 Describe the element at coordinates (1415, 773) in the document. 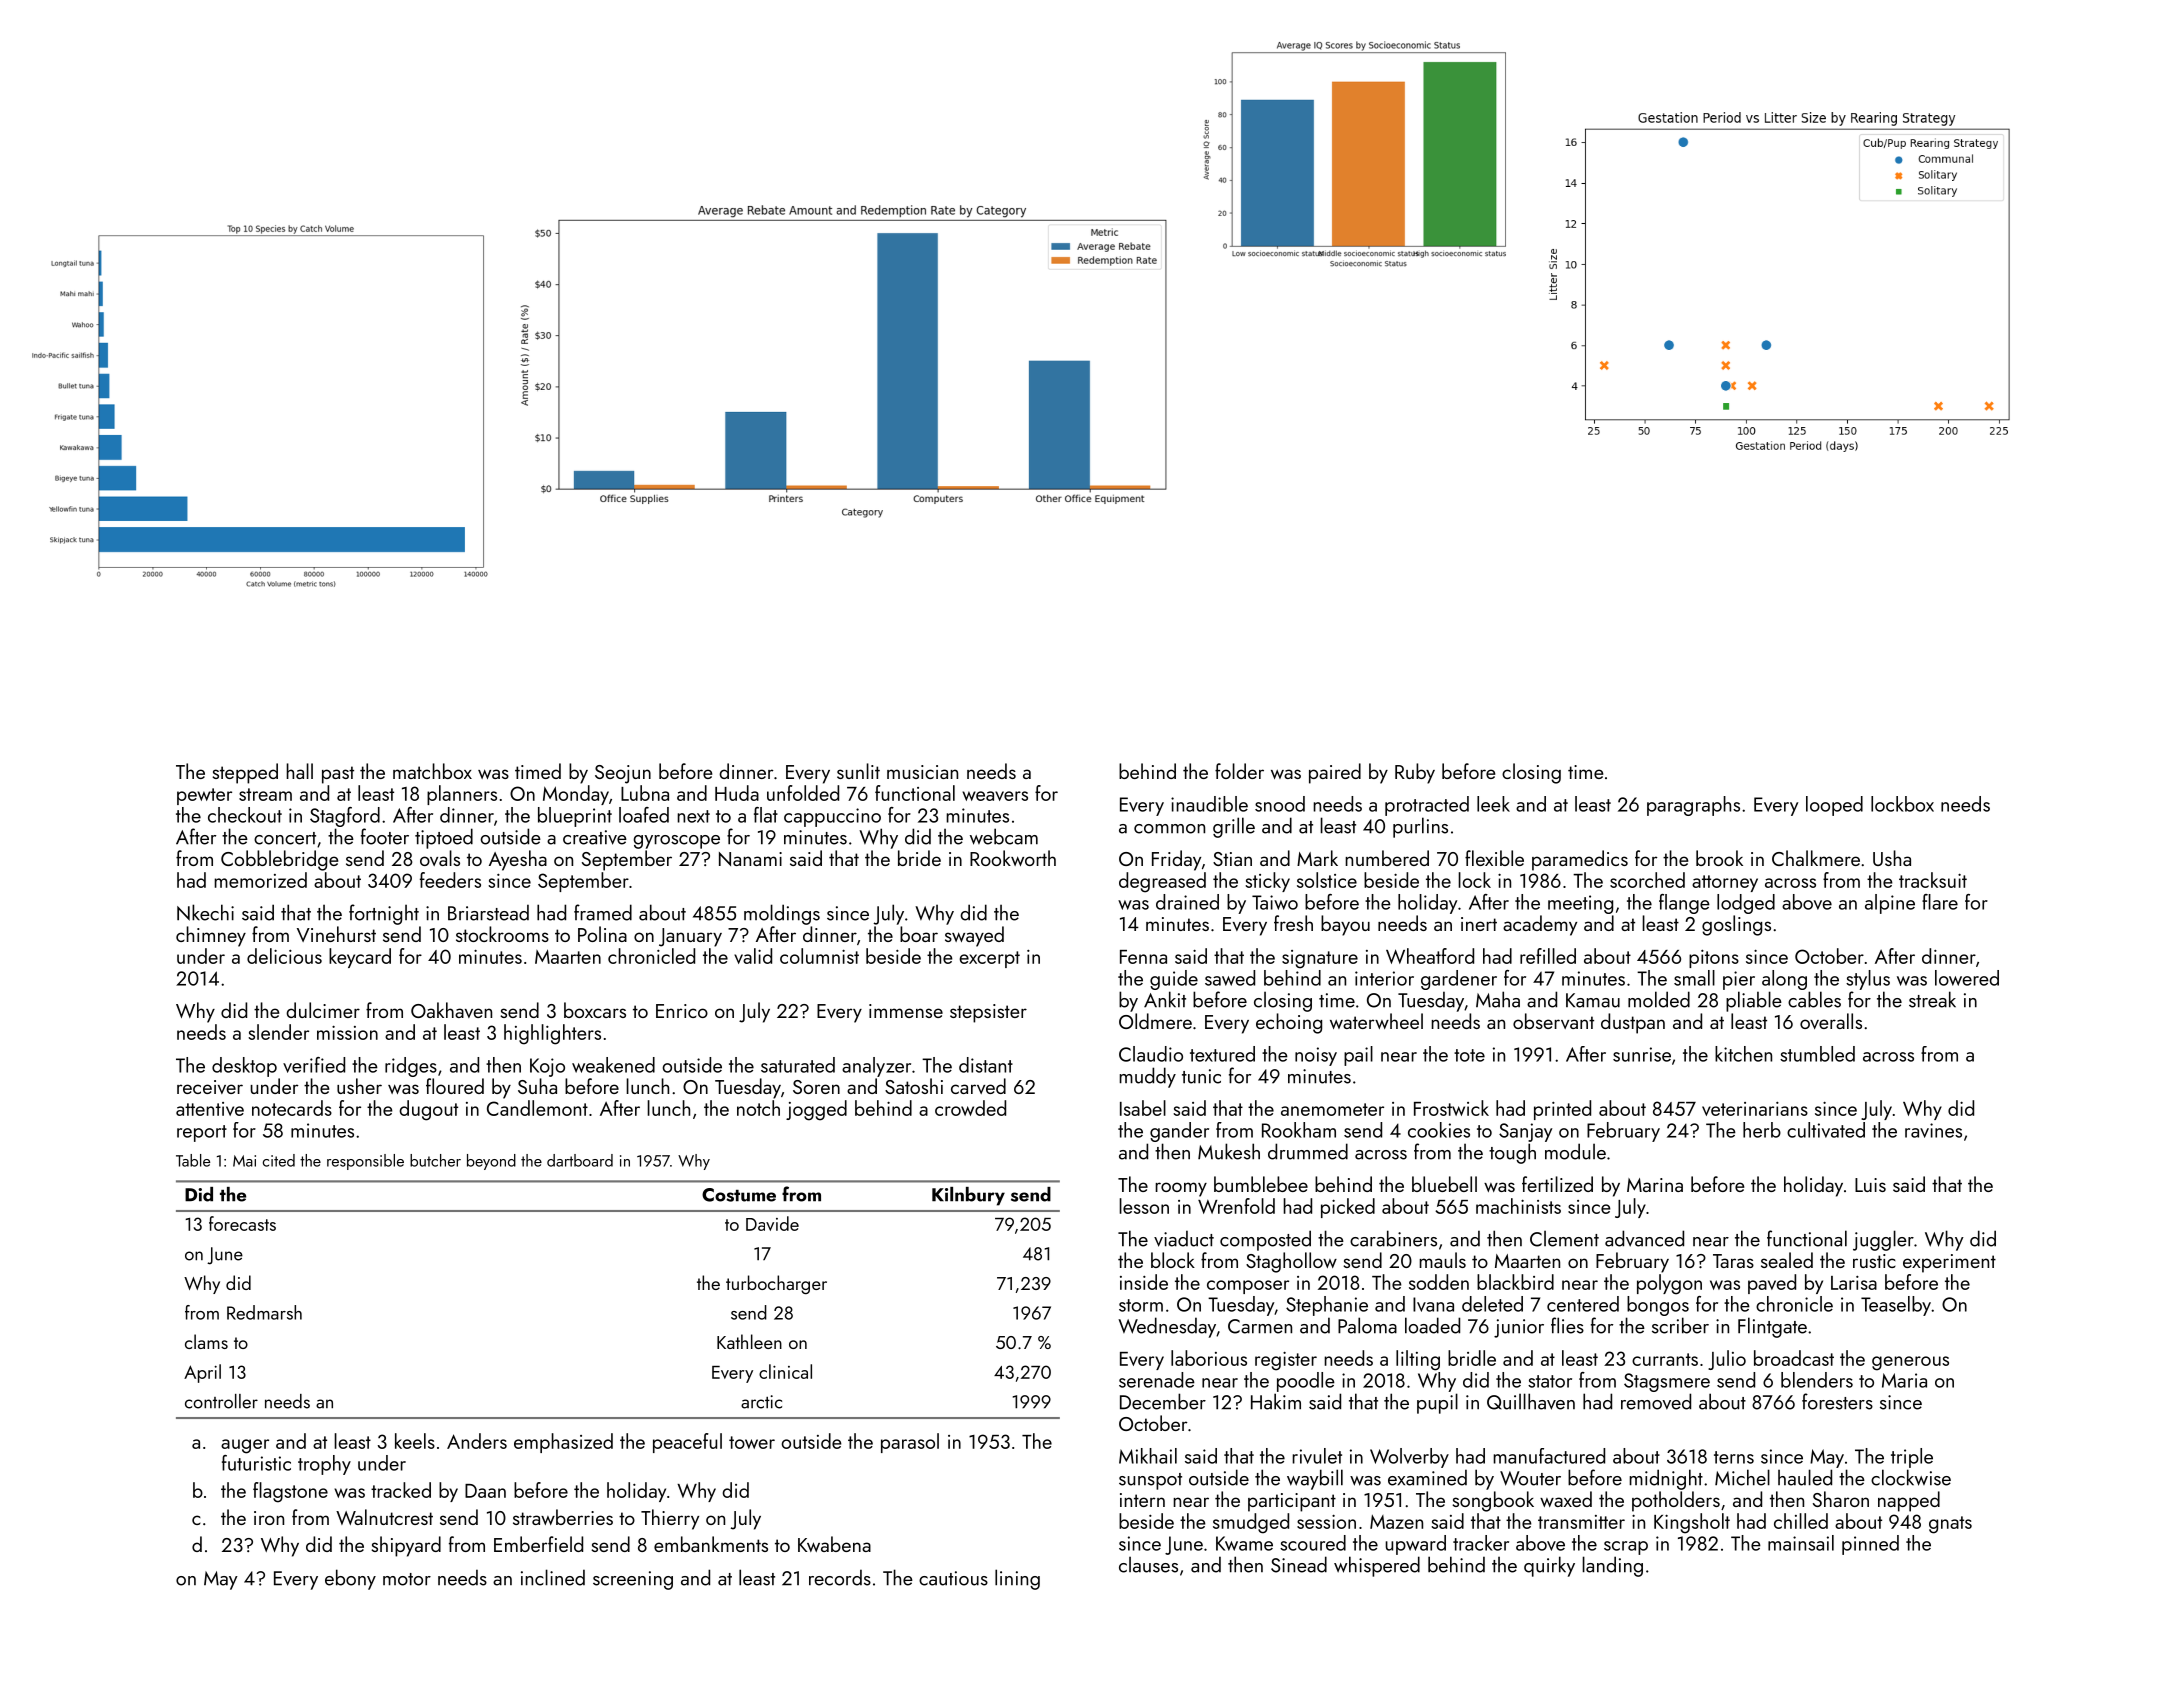

I see `Ruby` at that location.
